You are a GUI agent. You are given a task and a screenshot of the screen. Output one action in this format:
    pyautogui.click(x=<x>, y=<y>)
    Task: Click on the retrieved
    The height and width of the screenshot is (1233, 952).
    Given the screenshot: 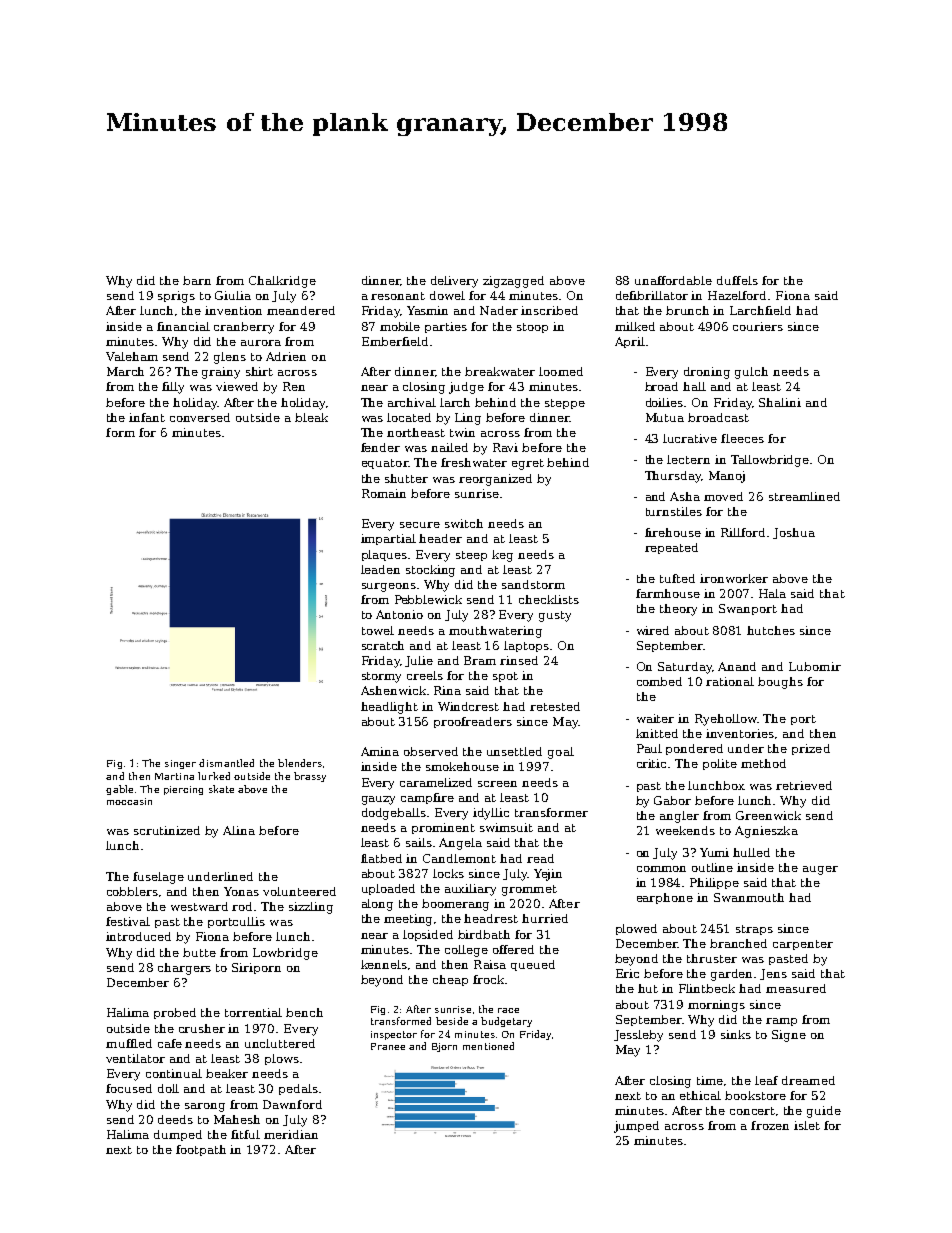 What is the action you would take?
    pyautogui.click(x=804, y=785)
